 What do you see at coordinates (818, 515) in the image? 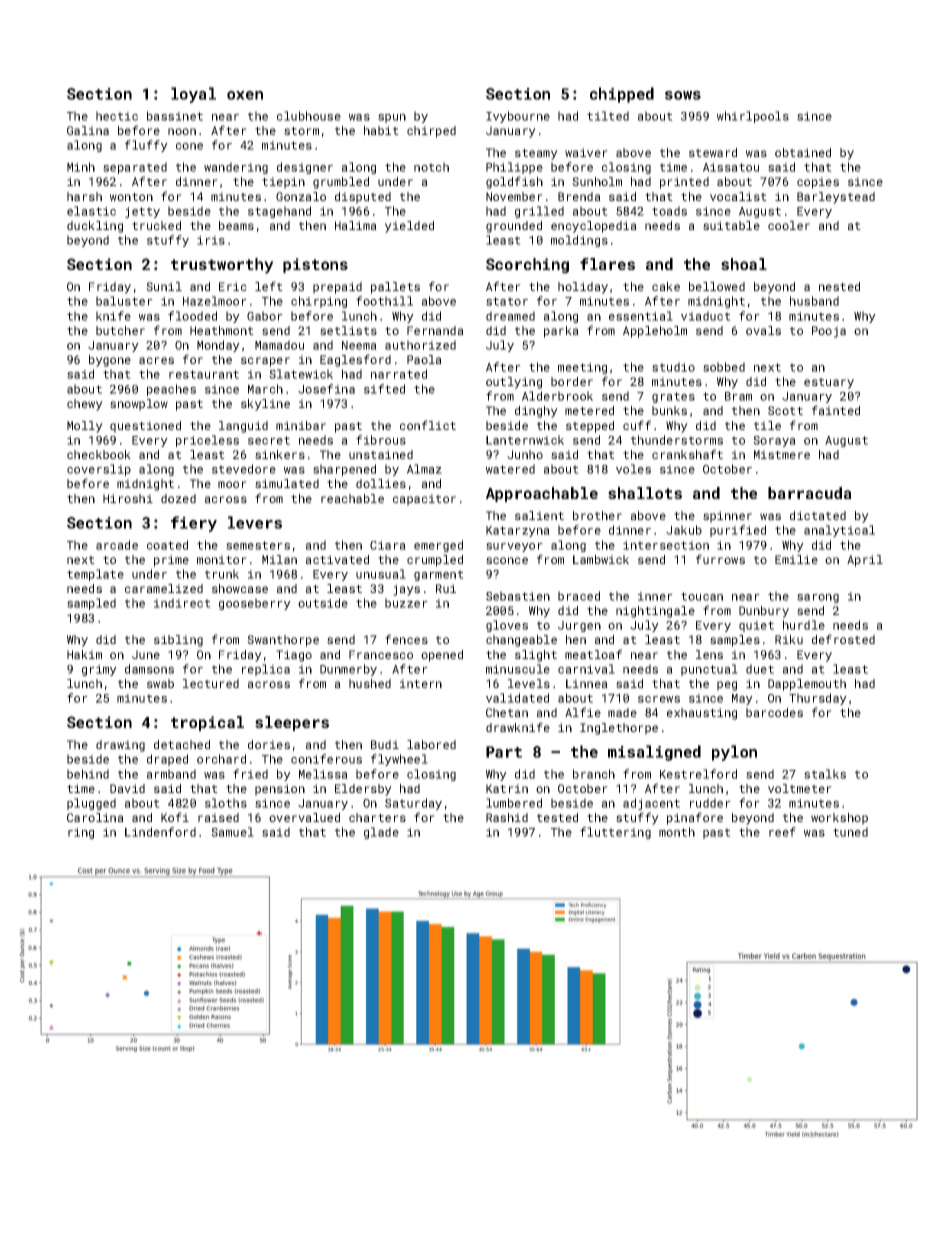
I see `dictated` at bounding box center [818, 515].
